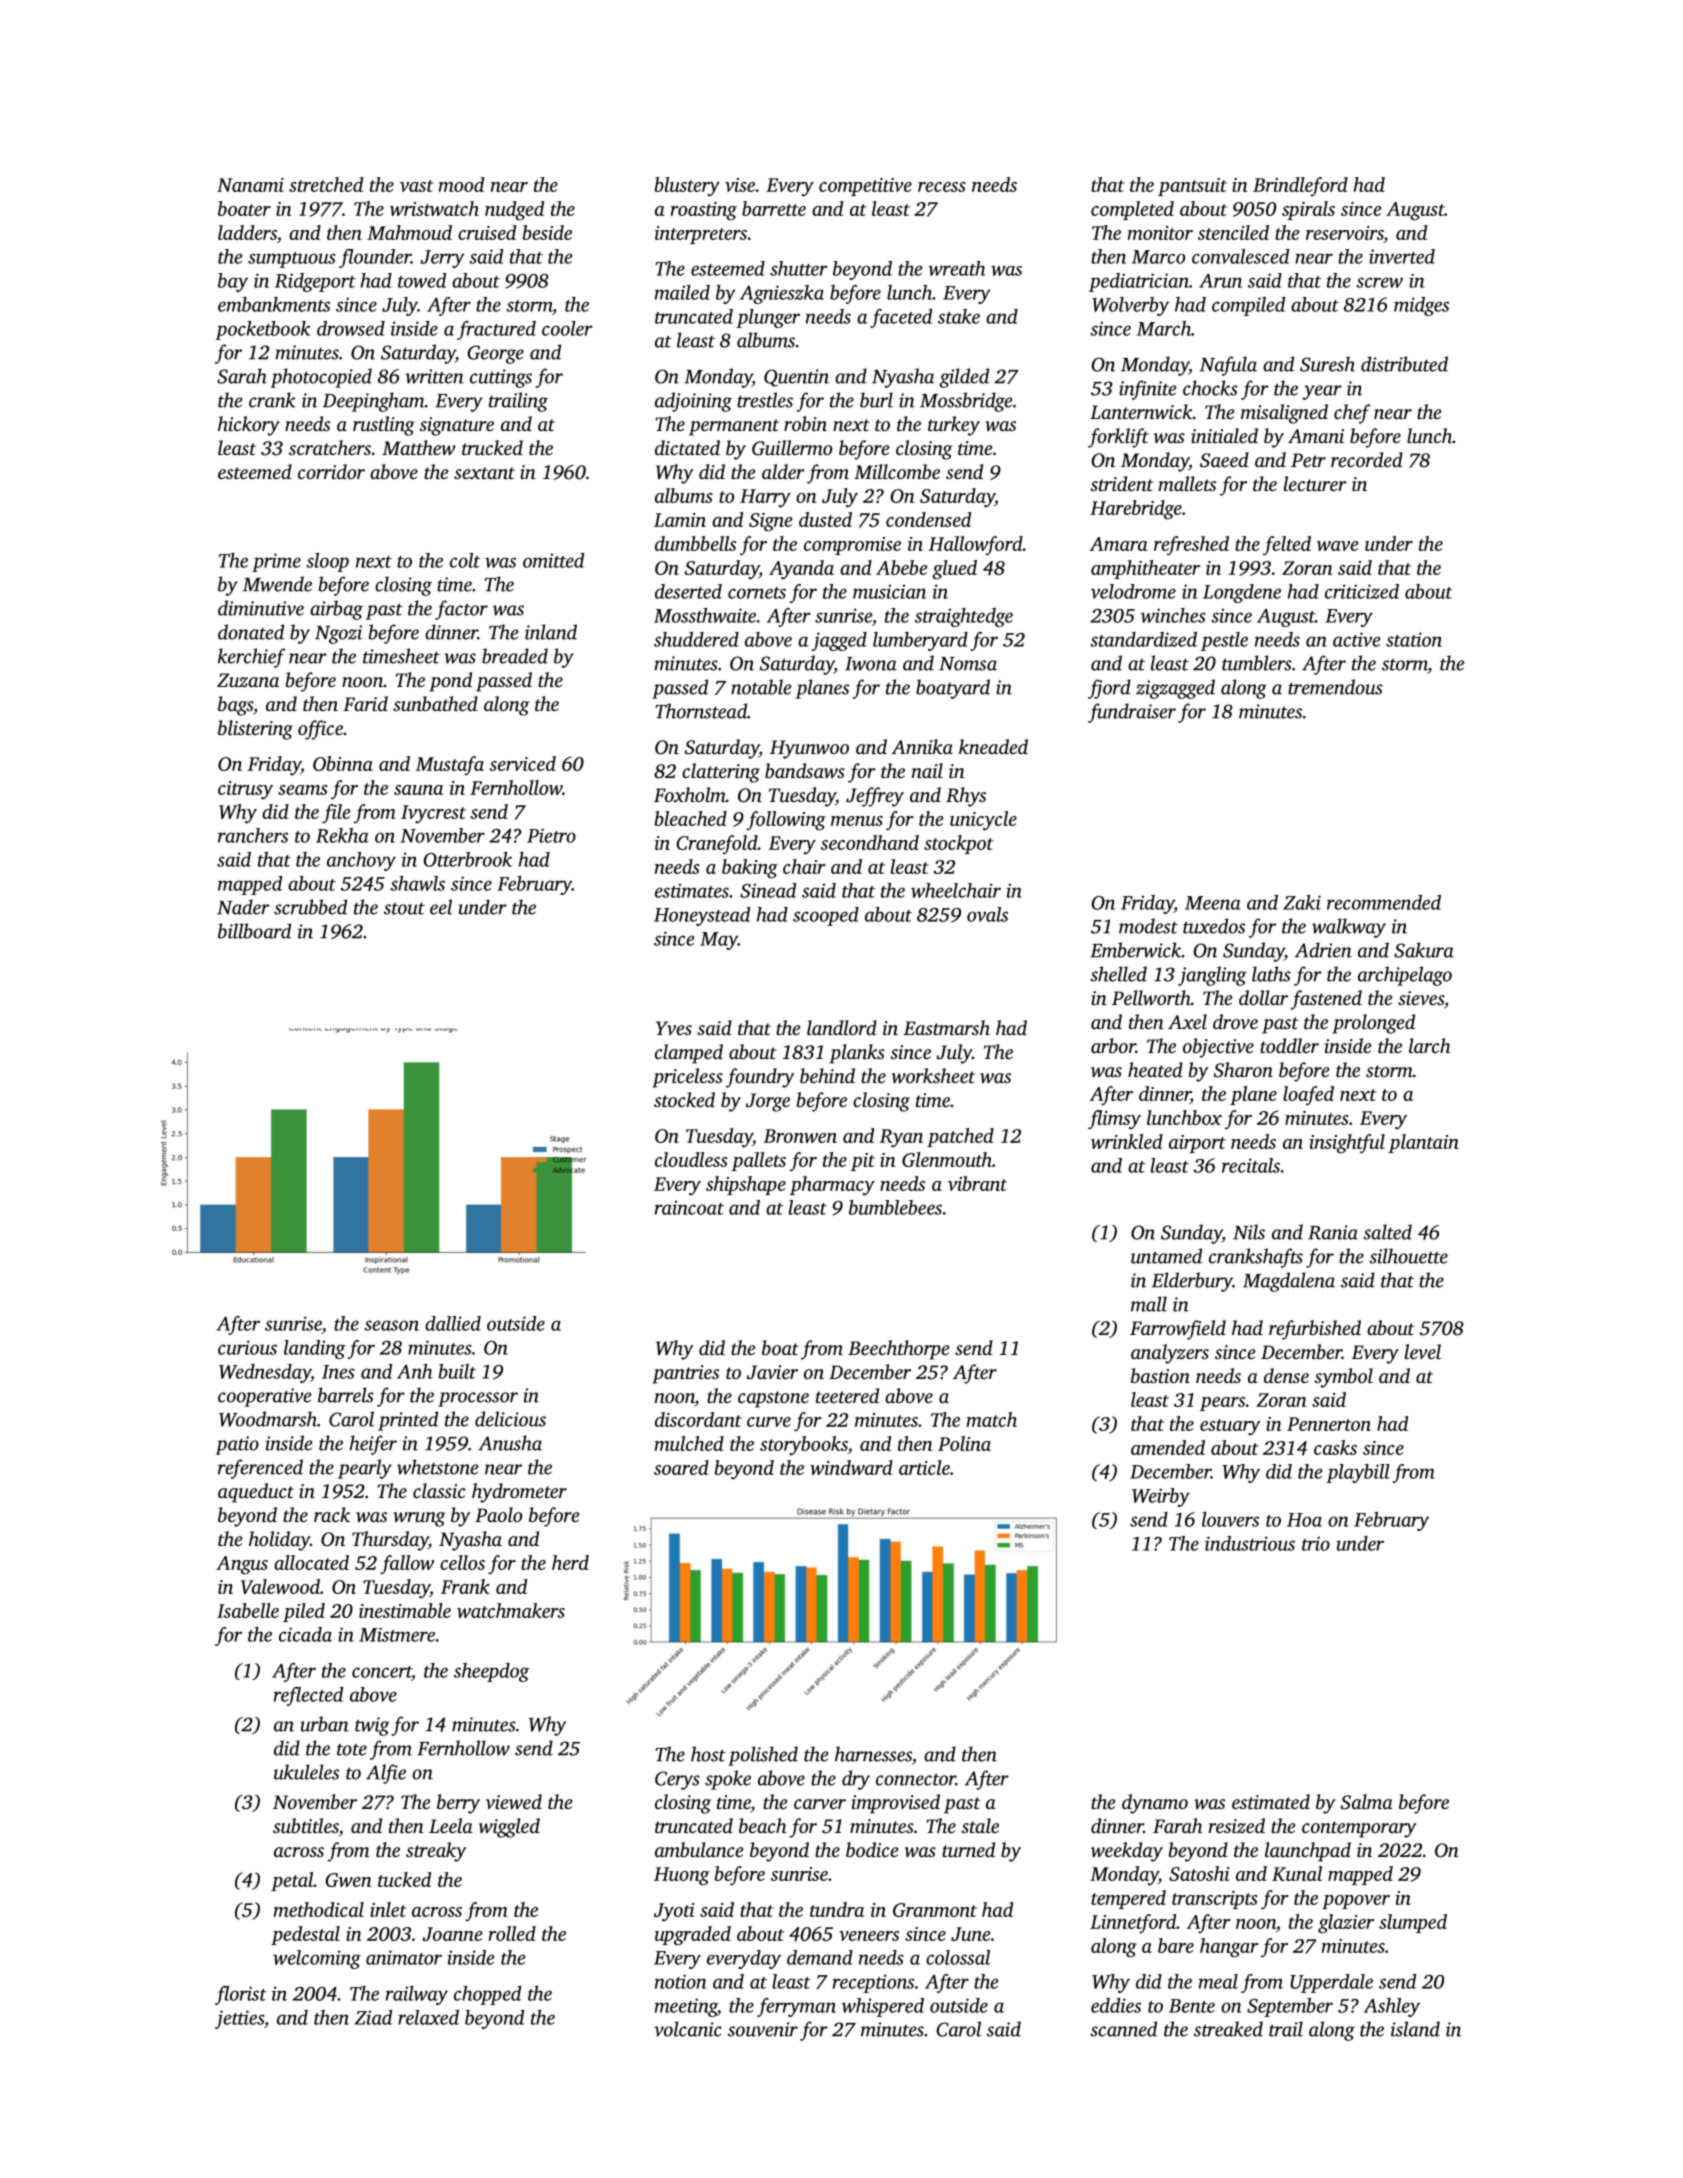  Describe the element at coordinates (763, 2029) in the image. I see `souvenir` at that location.
